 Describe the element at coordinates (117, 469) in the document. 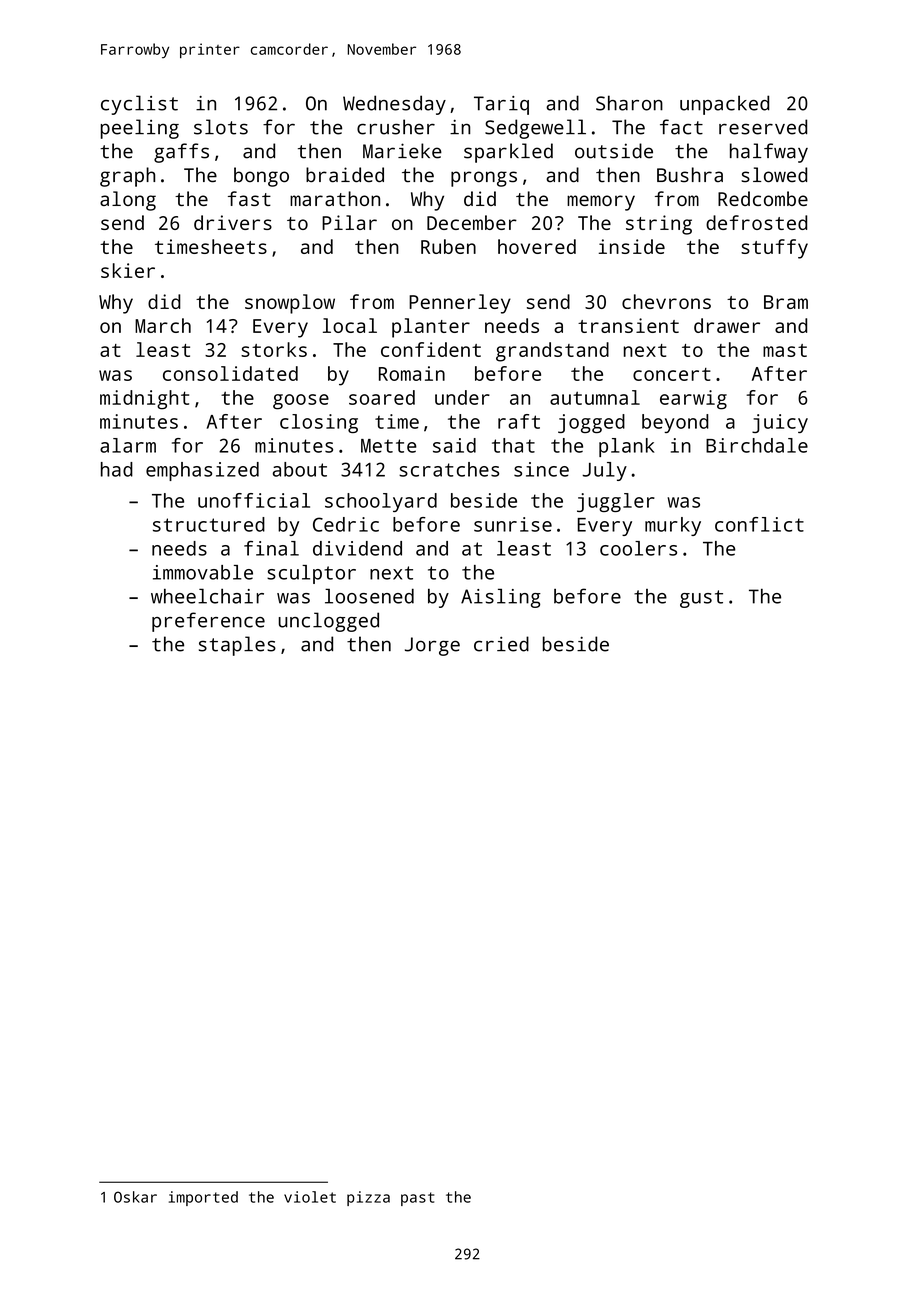

I see `had` at that location.
